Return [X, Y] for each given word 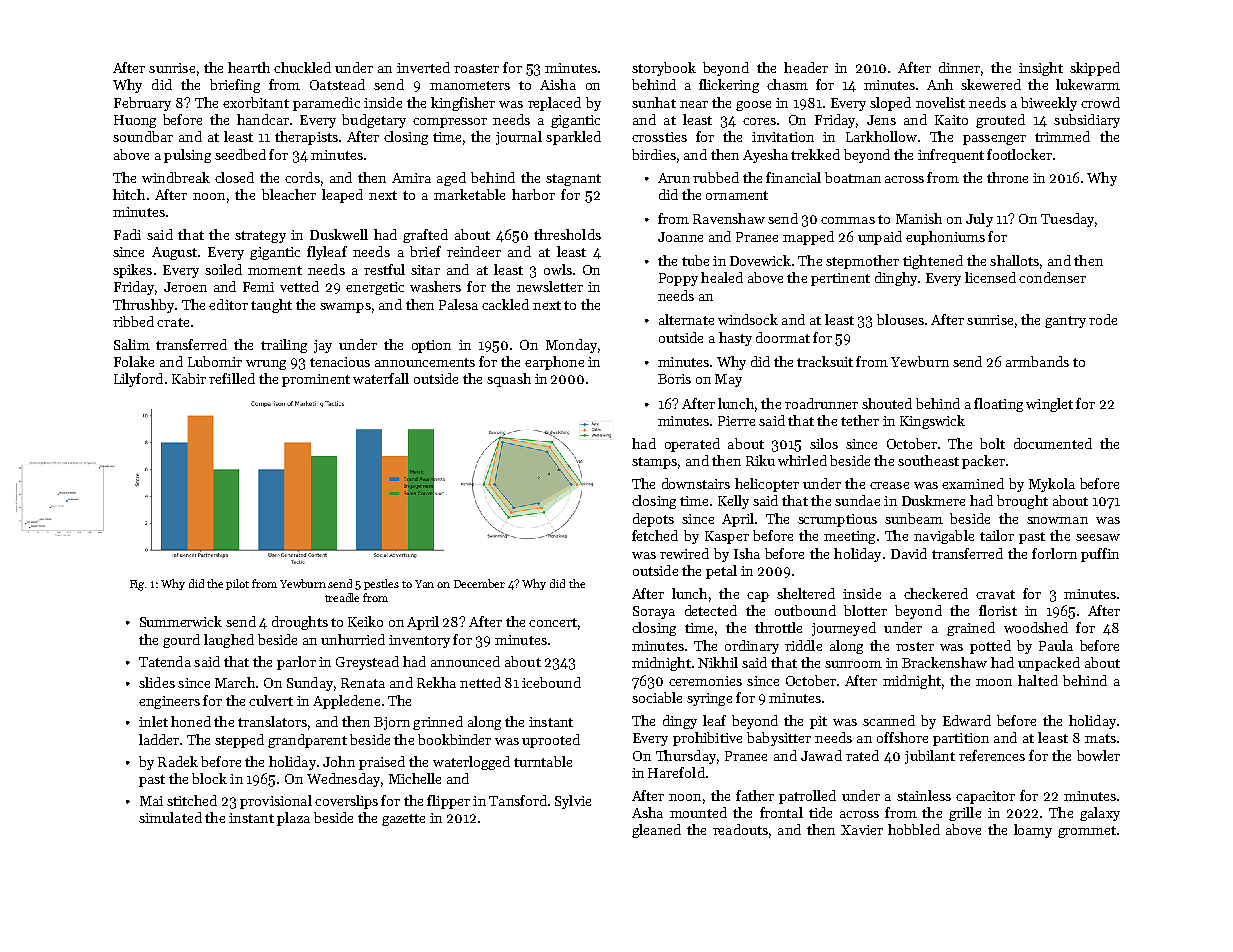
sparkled [573, 138]
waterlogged [471, 763]
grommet [1087, 832]
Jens [881, 120]
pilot [237, 584]
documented [1053, 443]
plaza [293, 819]
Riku [760, 460]
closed [234, 177]
